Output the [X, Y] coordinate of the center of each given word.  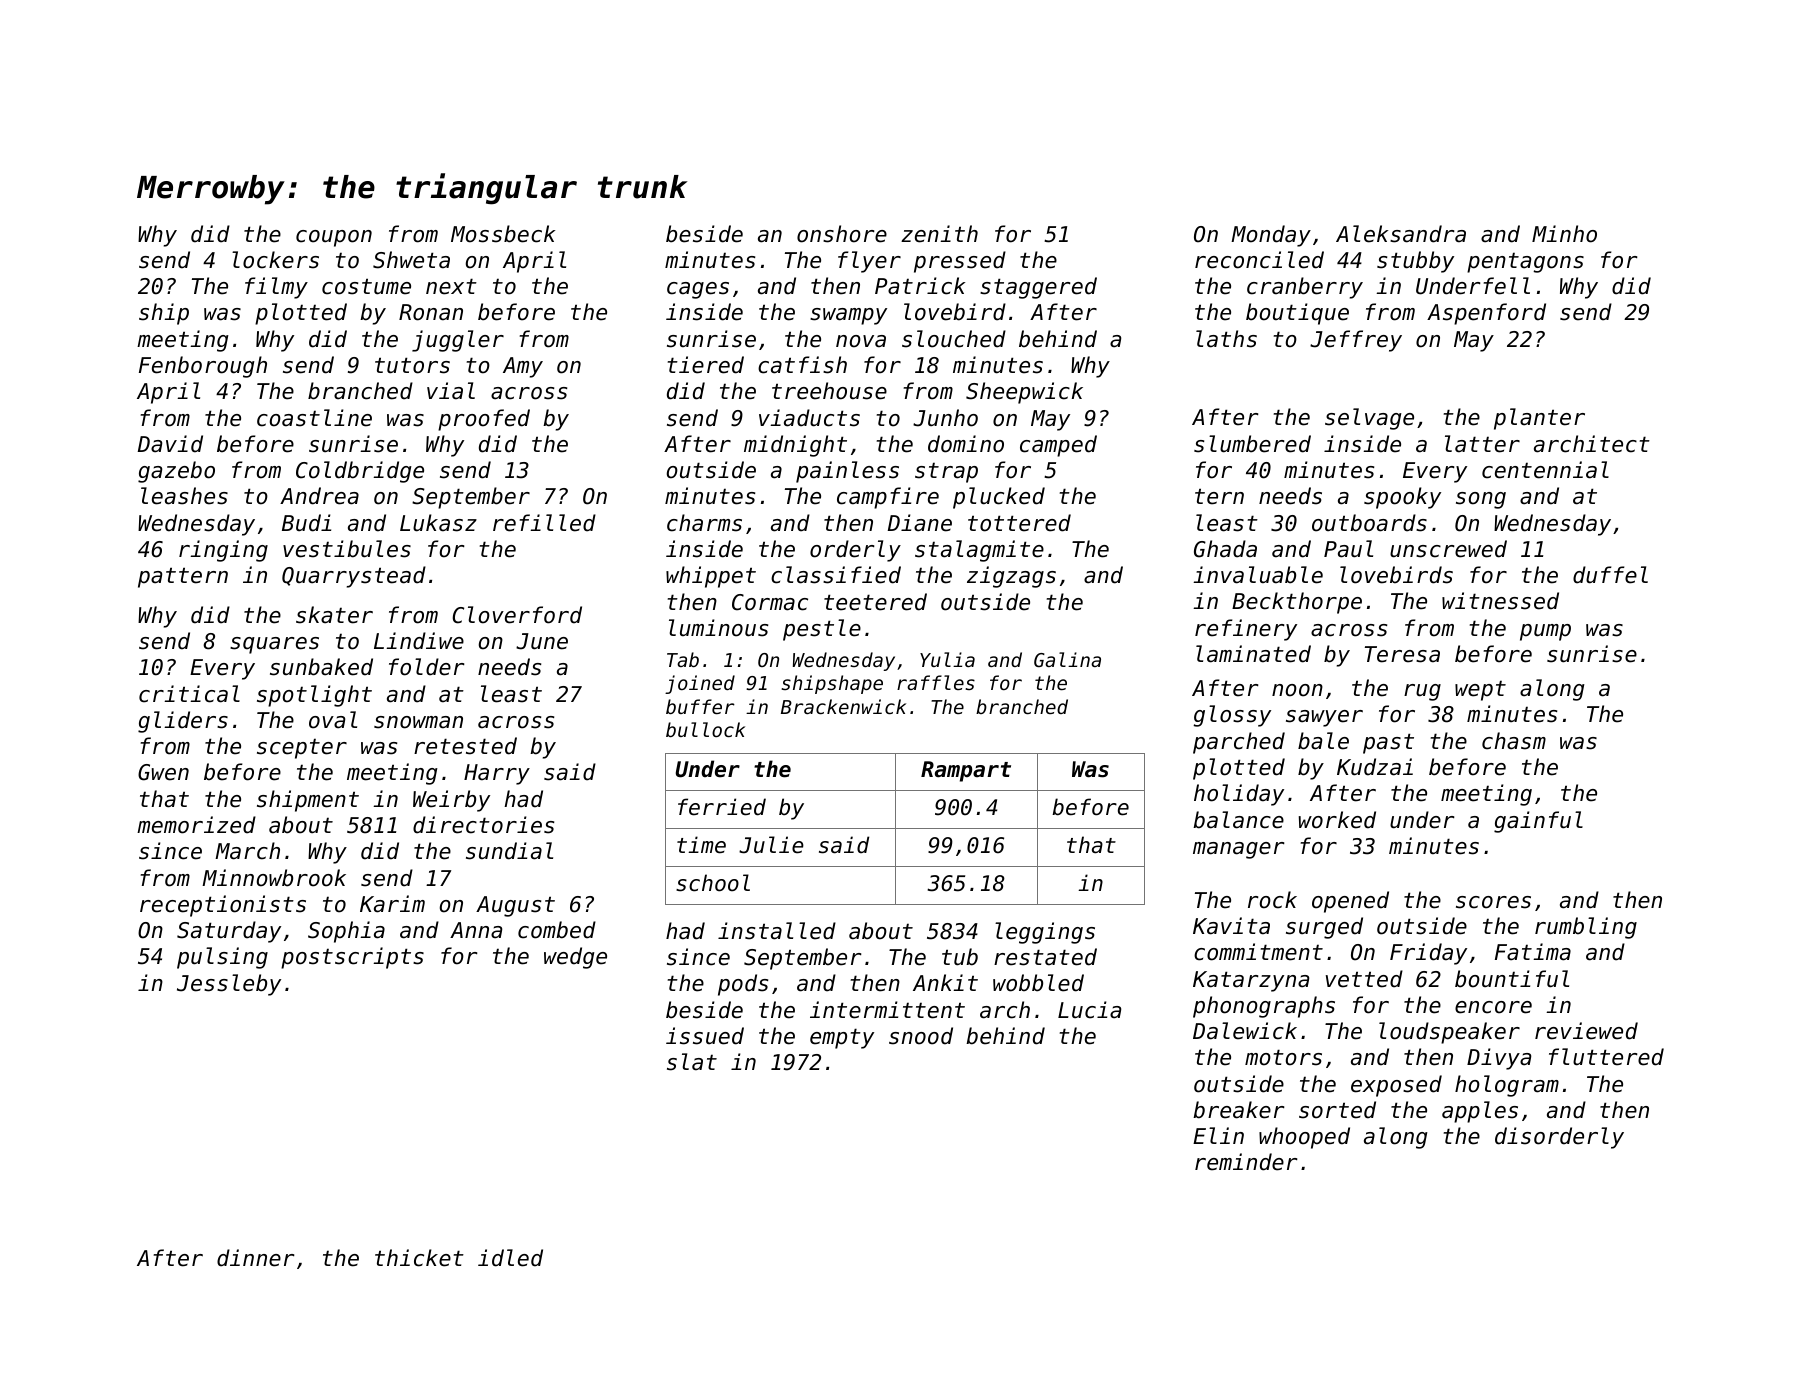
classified [836, 575]
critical [189, 694]
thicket [419, 1258]
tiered [706, 365]
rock [1272, 900]
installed [777, 931]
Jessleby [229, 985]
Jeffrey [1356, 341]
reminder [1246, 1162]
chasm [1514, 741]
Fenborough [203, 367]
